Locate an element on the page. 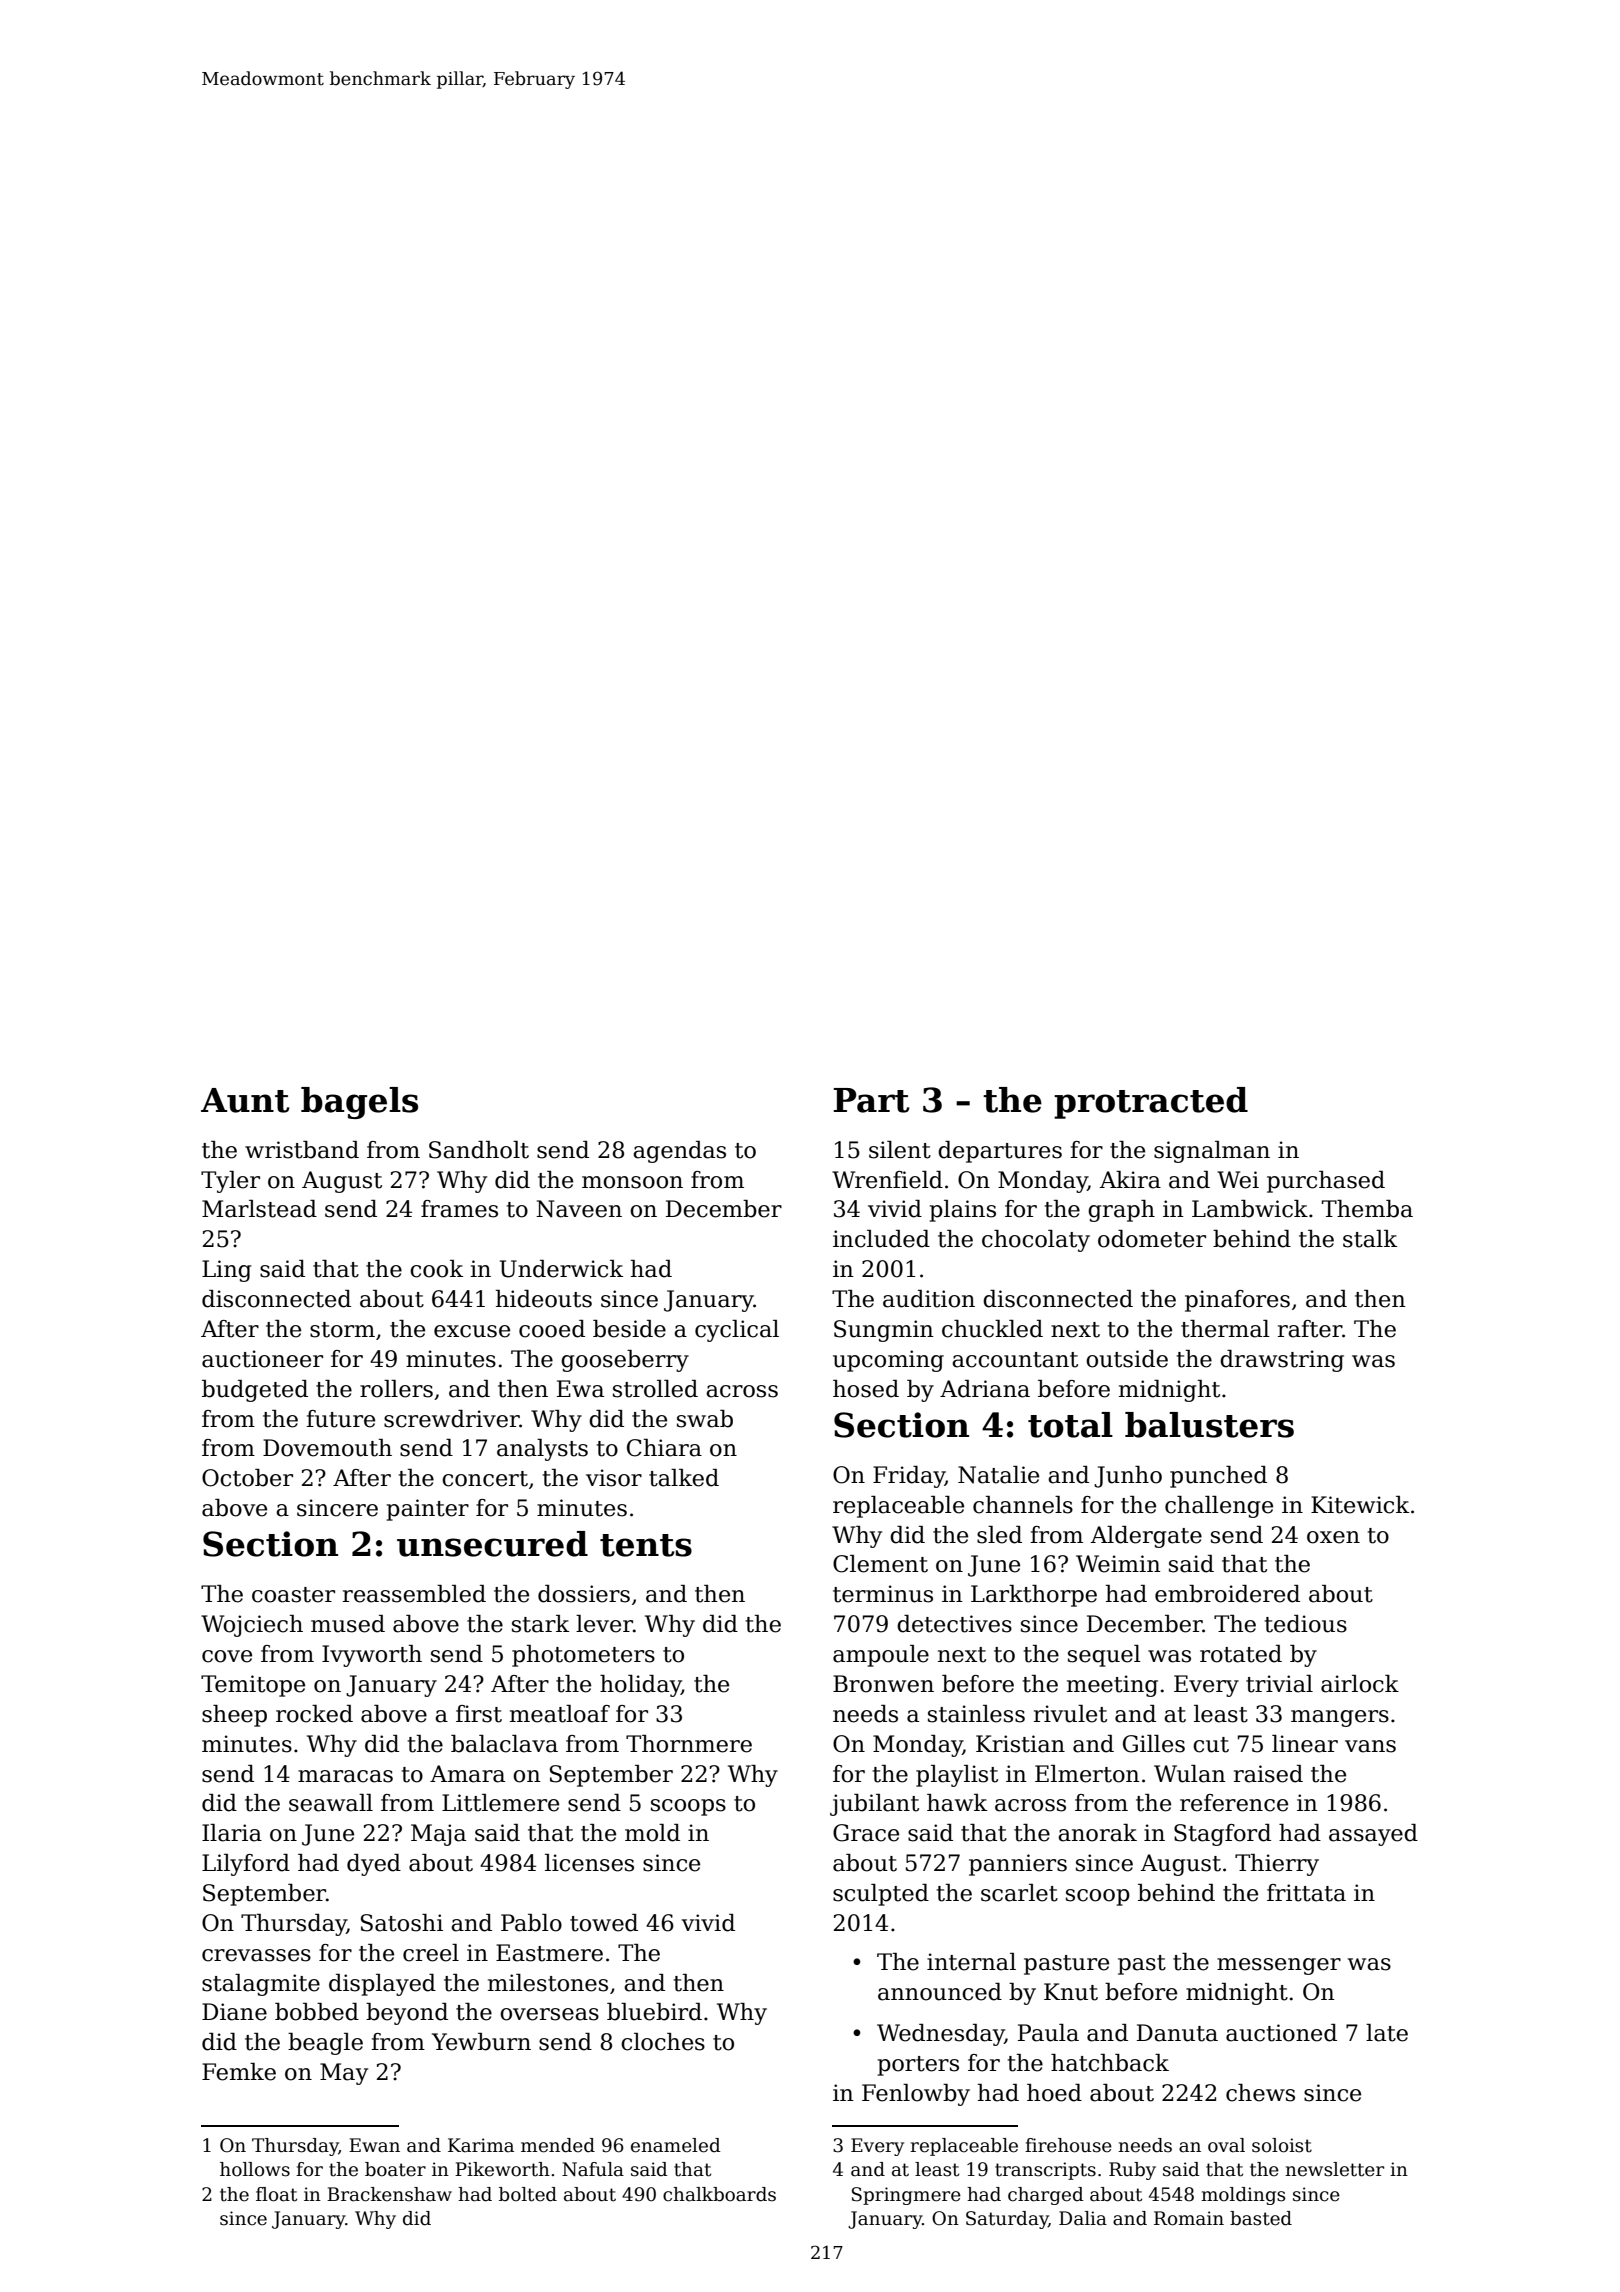 This page has height=2292, width=1620. Fenlowby is located at coordinates (916, 2095).
